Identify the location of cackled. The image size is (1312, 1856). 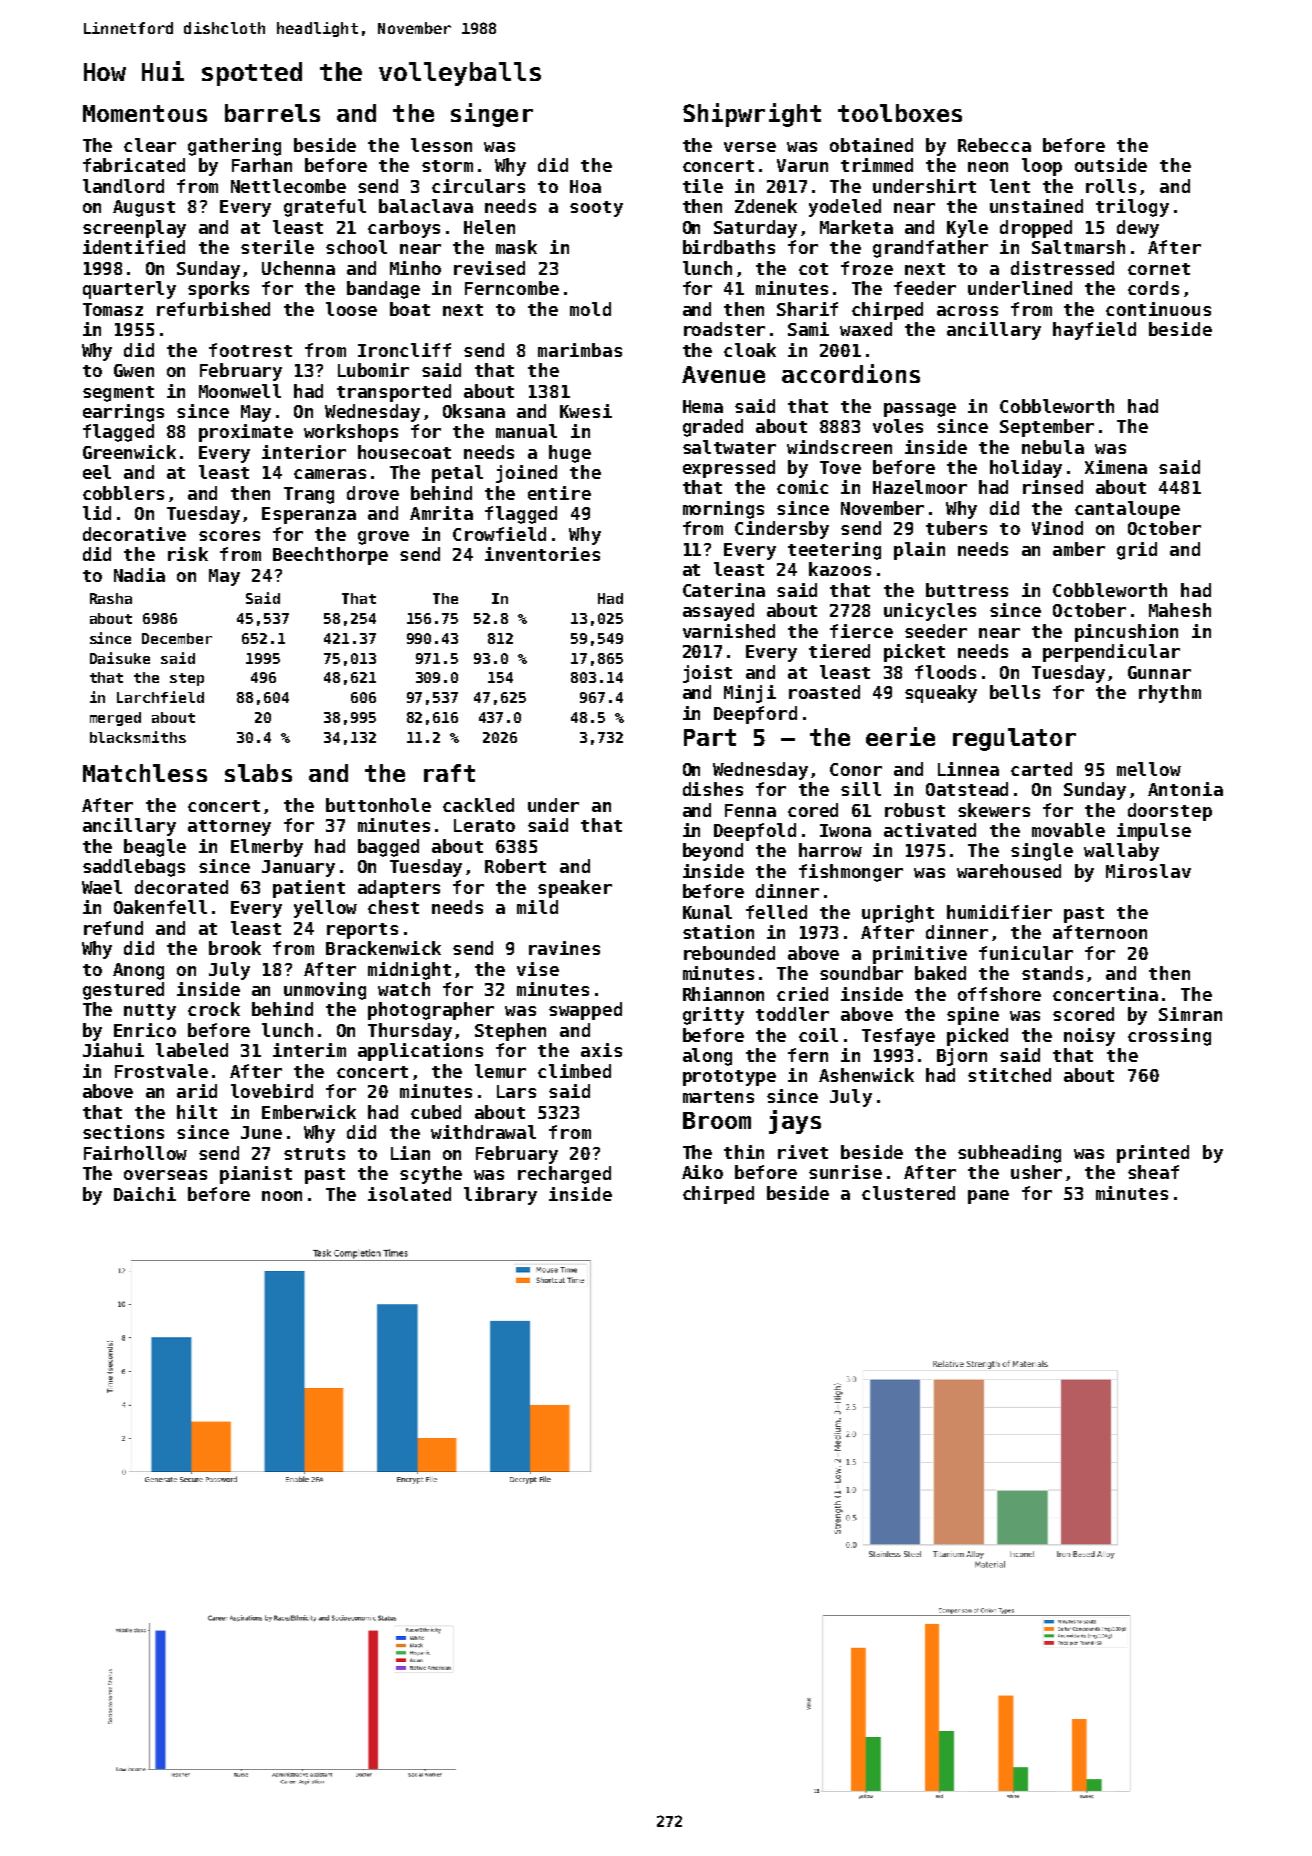
(478, 805).
